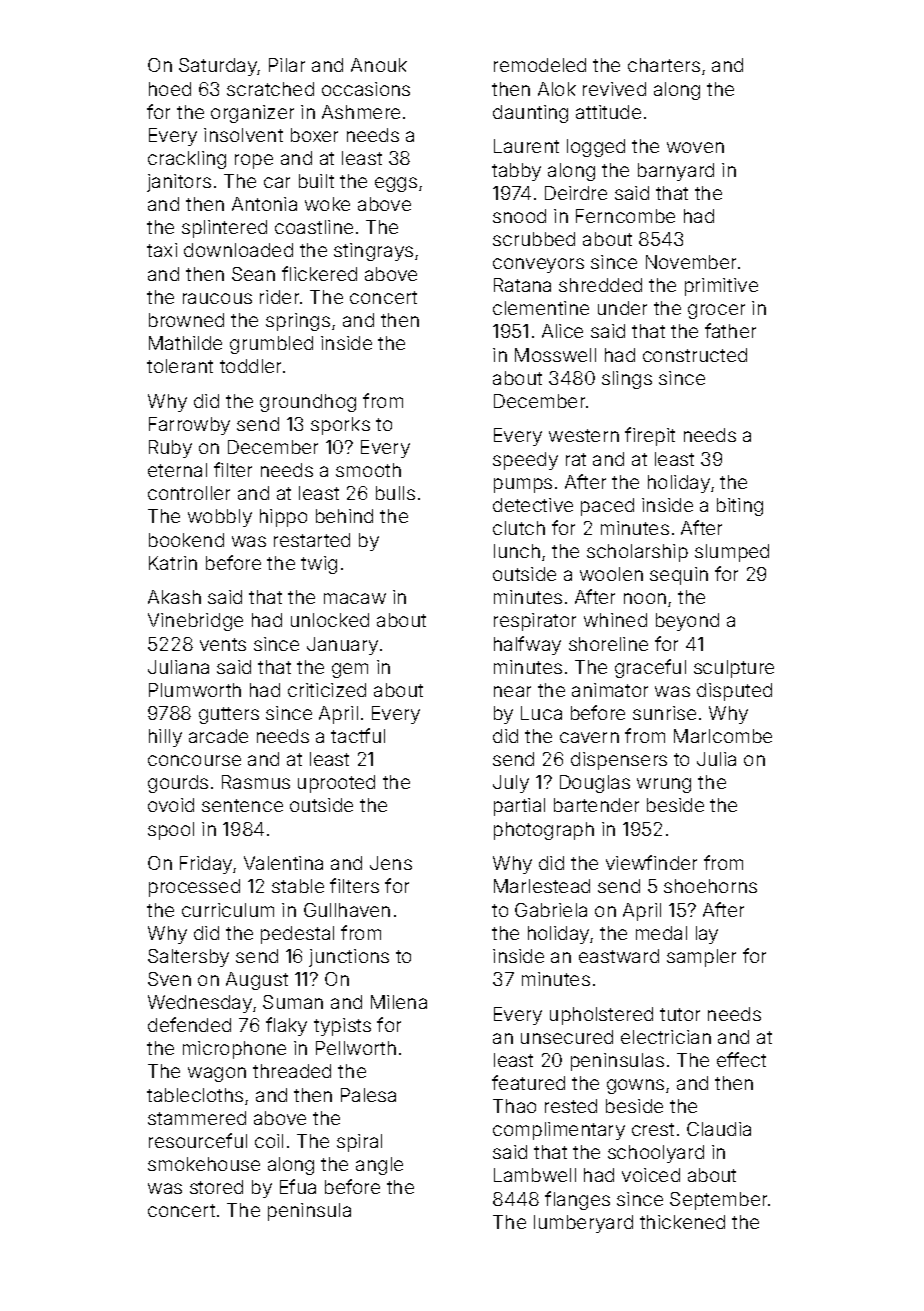 The image size is (924, 1311). I want to click on Rasmus, so click(256, 782).
